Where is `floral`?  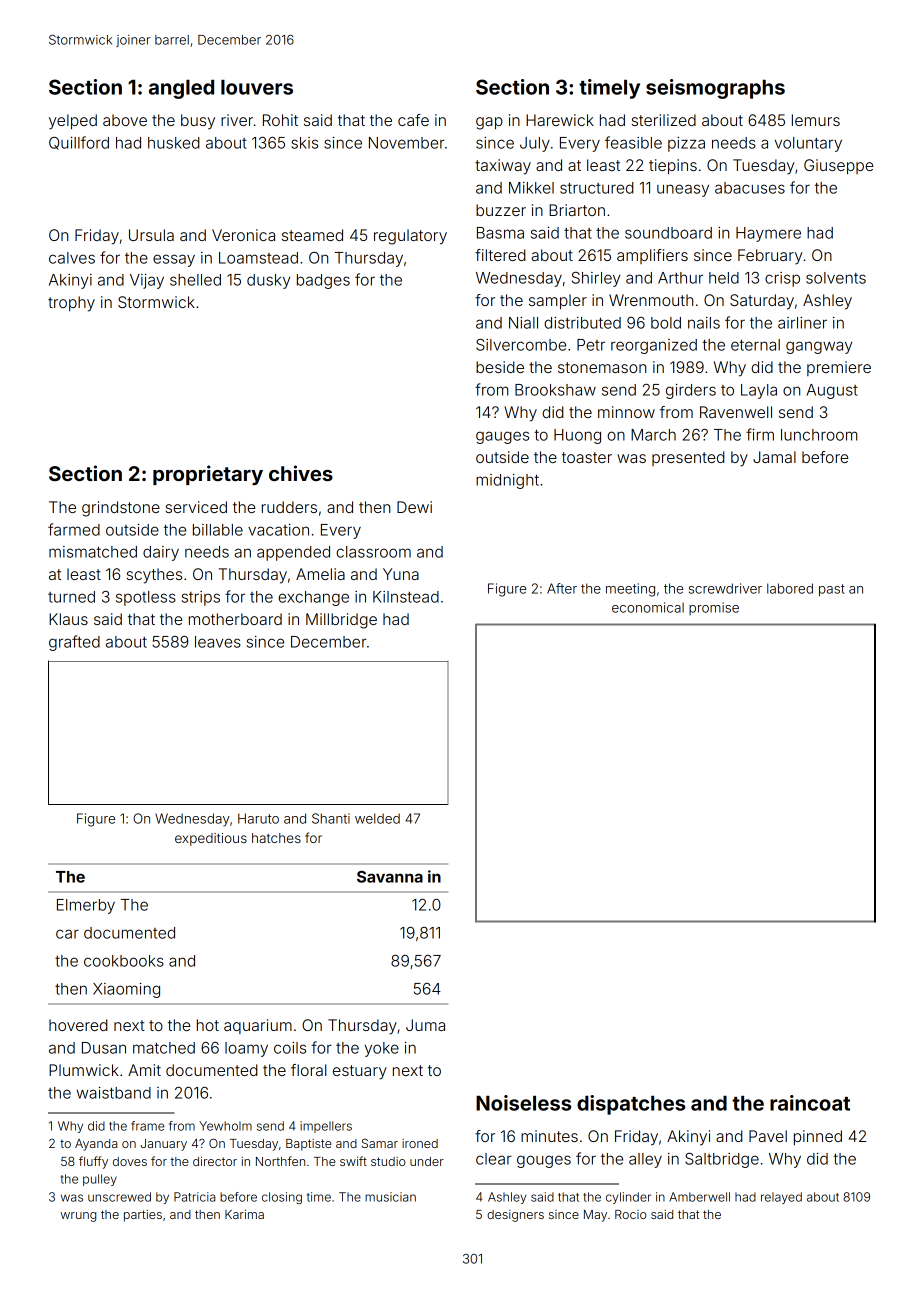
floral is located at coordinates (308, 1070).
